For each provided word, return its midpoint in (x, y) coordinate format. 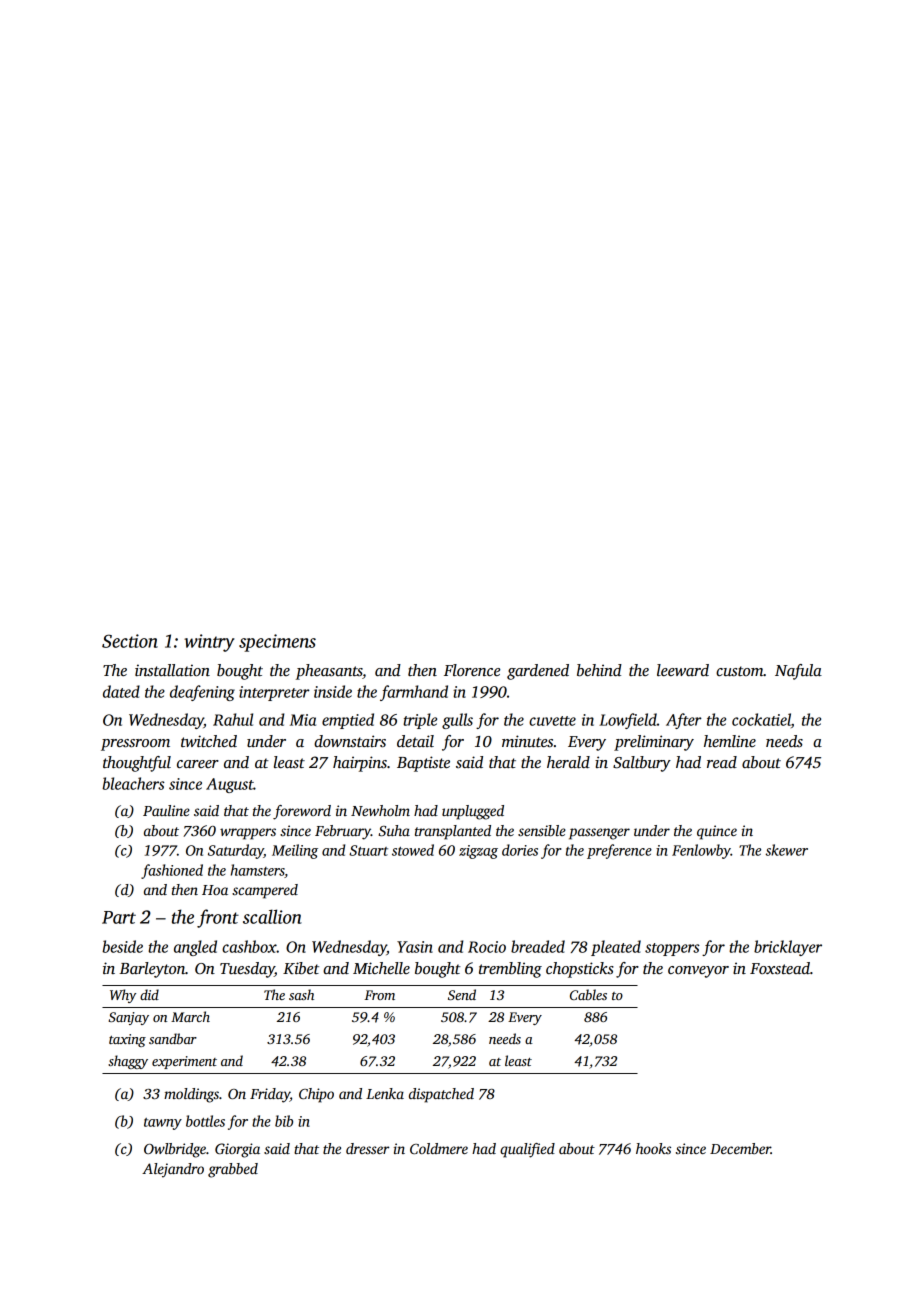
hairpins (360, 764)
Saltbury (642, 764)
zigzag (478, 852)
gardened (538, 672)
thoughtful (137, 764)
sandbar (173, 1038)
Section (130, 641)
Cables (588, 994)
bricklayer (788, 948)
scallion (272, 916)
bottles (205, 1121)
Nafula (798, 672)
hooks (653, 1148)
